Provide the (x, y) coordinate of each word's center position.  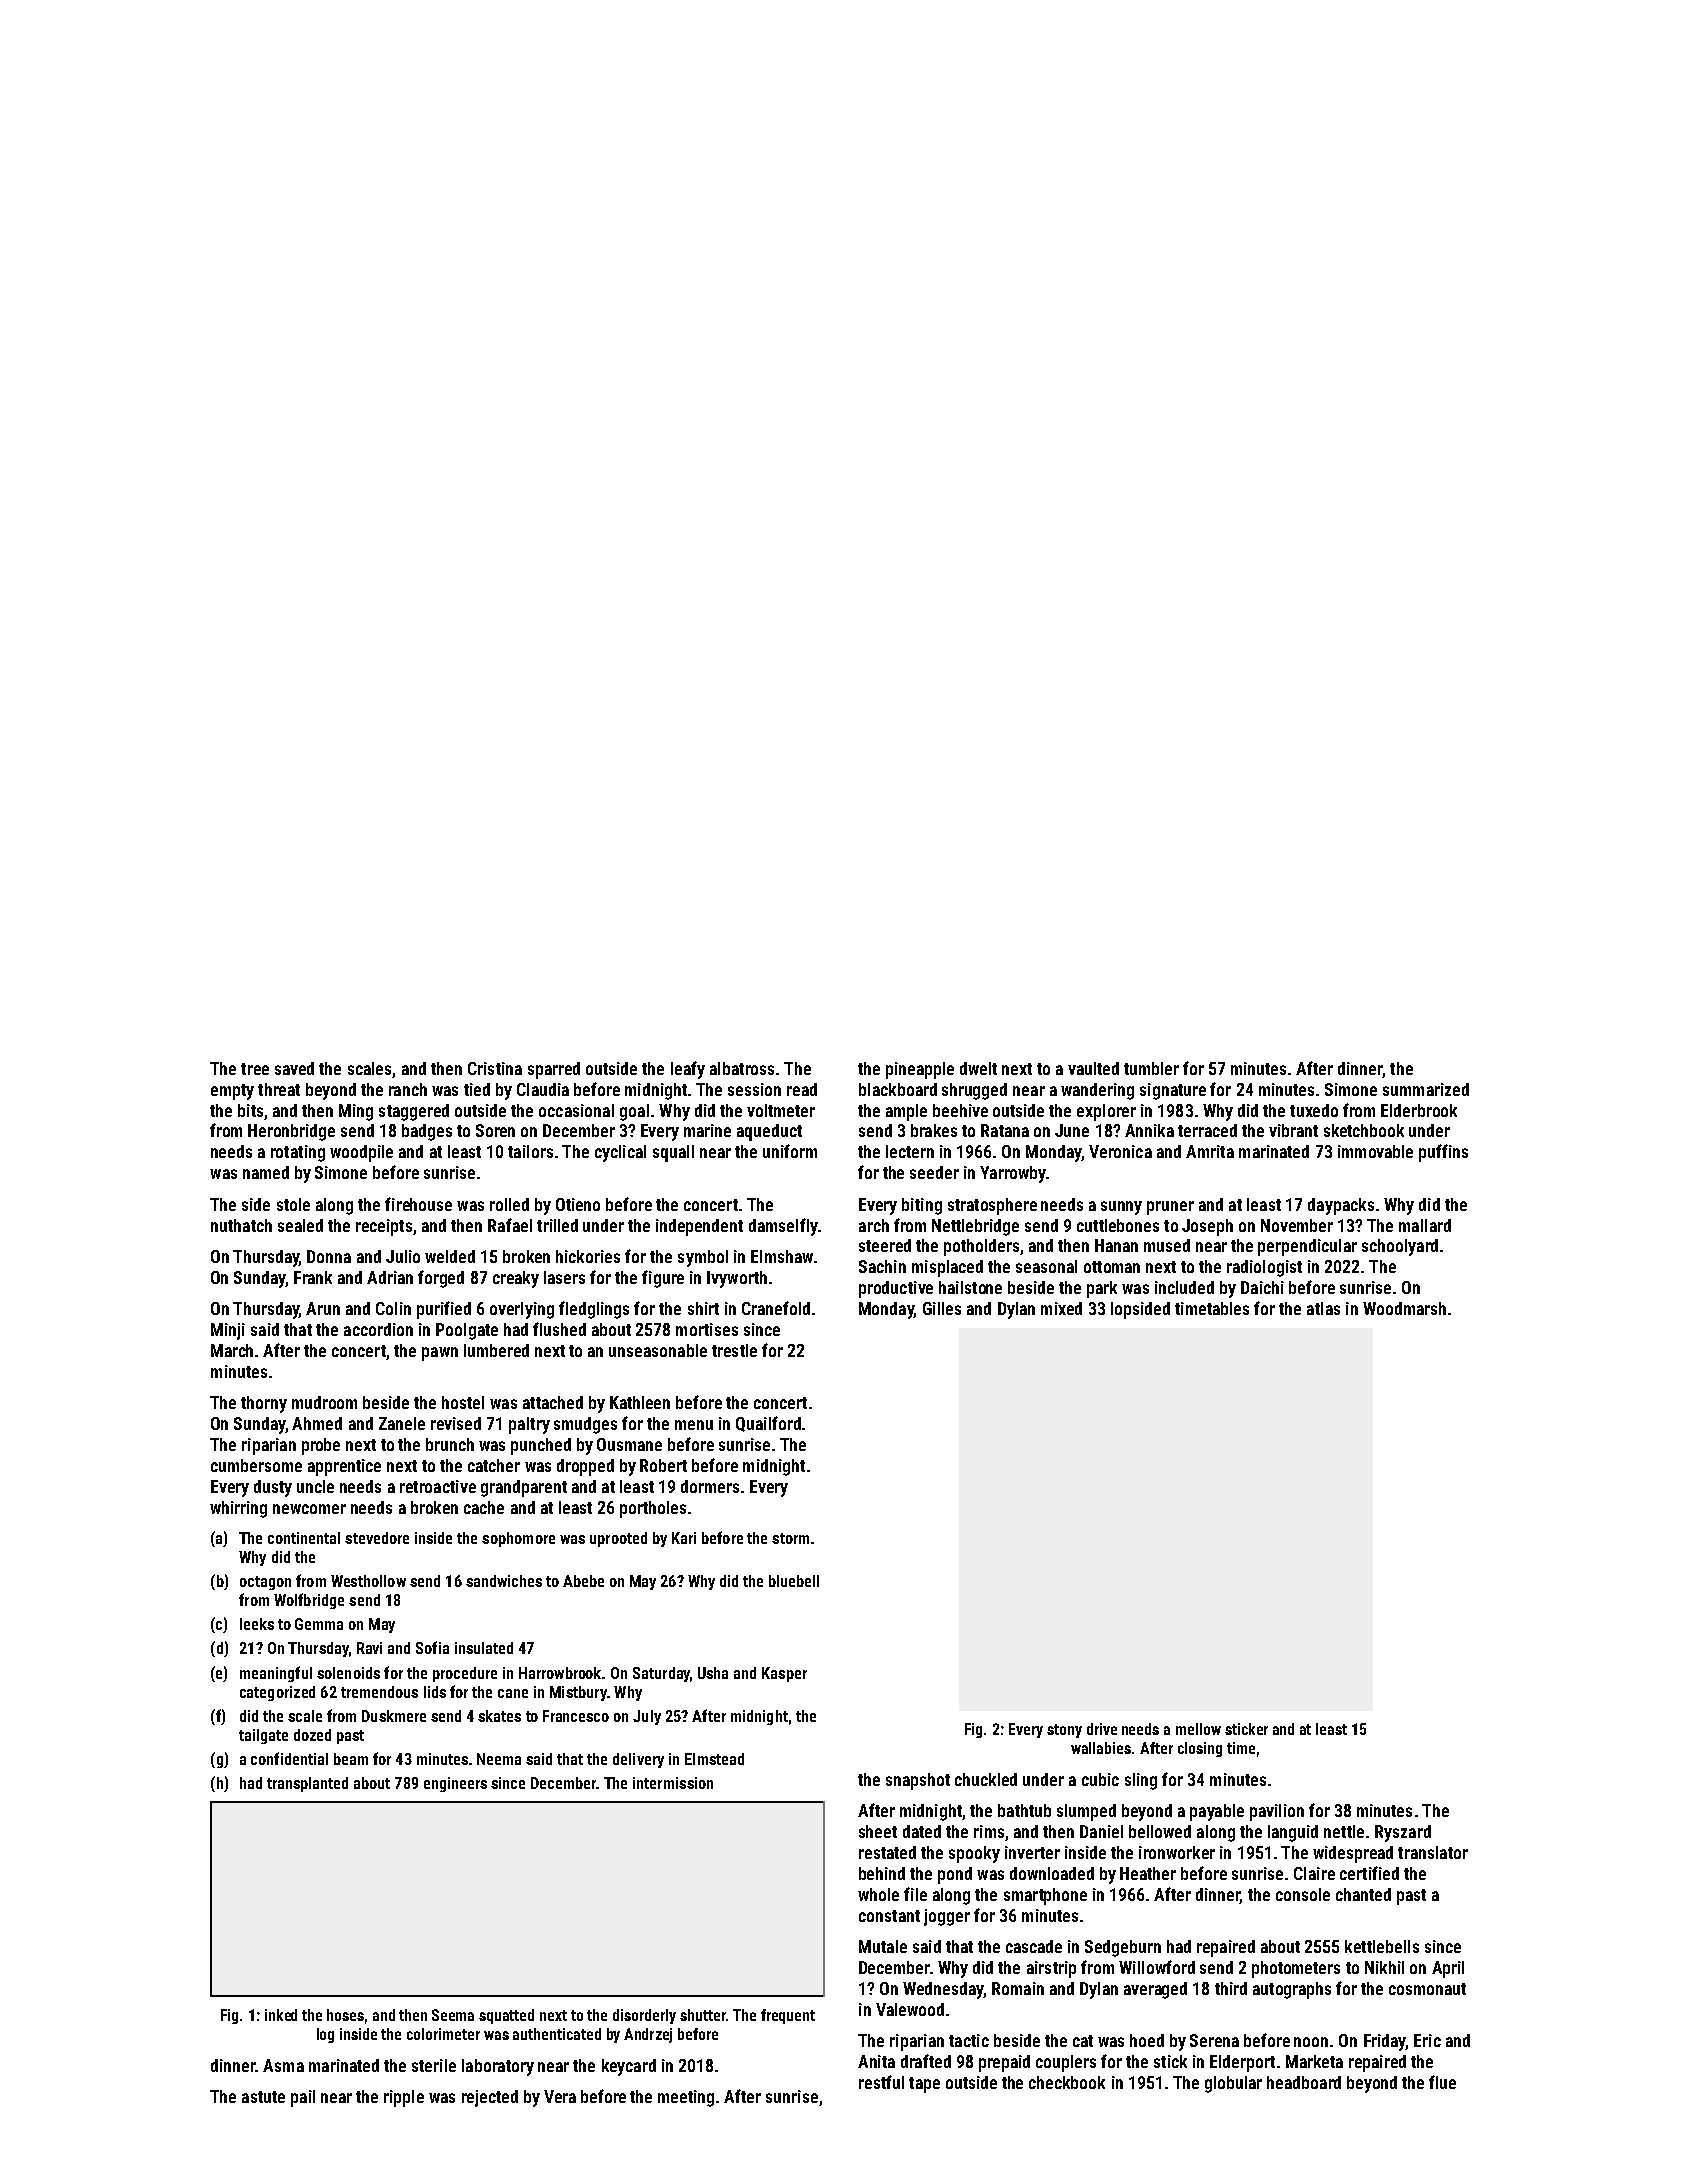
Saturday (661, 1674)
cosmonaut (1427, 1989)
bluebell (794, 1581)
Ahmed (317, 1423)
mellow (1198, 1729)
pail (303, 2098)
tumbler (1151, 1068)
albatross (742, 1068)
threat (279, 1089)
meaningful (276, 1674)
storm (790, 1538)
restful (881, 2082)
